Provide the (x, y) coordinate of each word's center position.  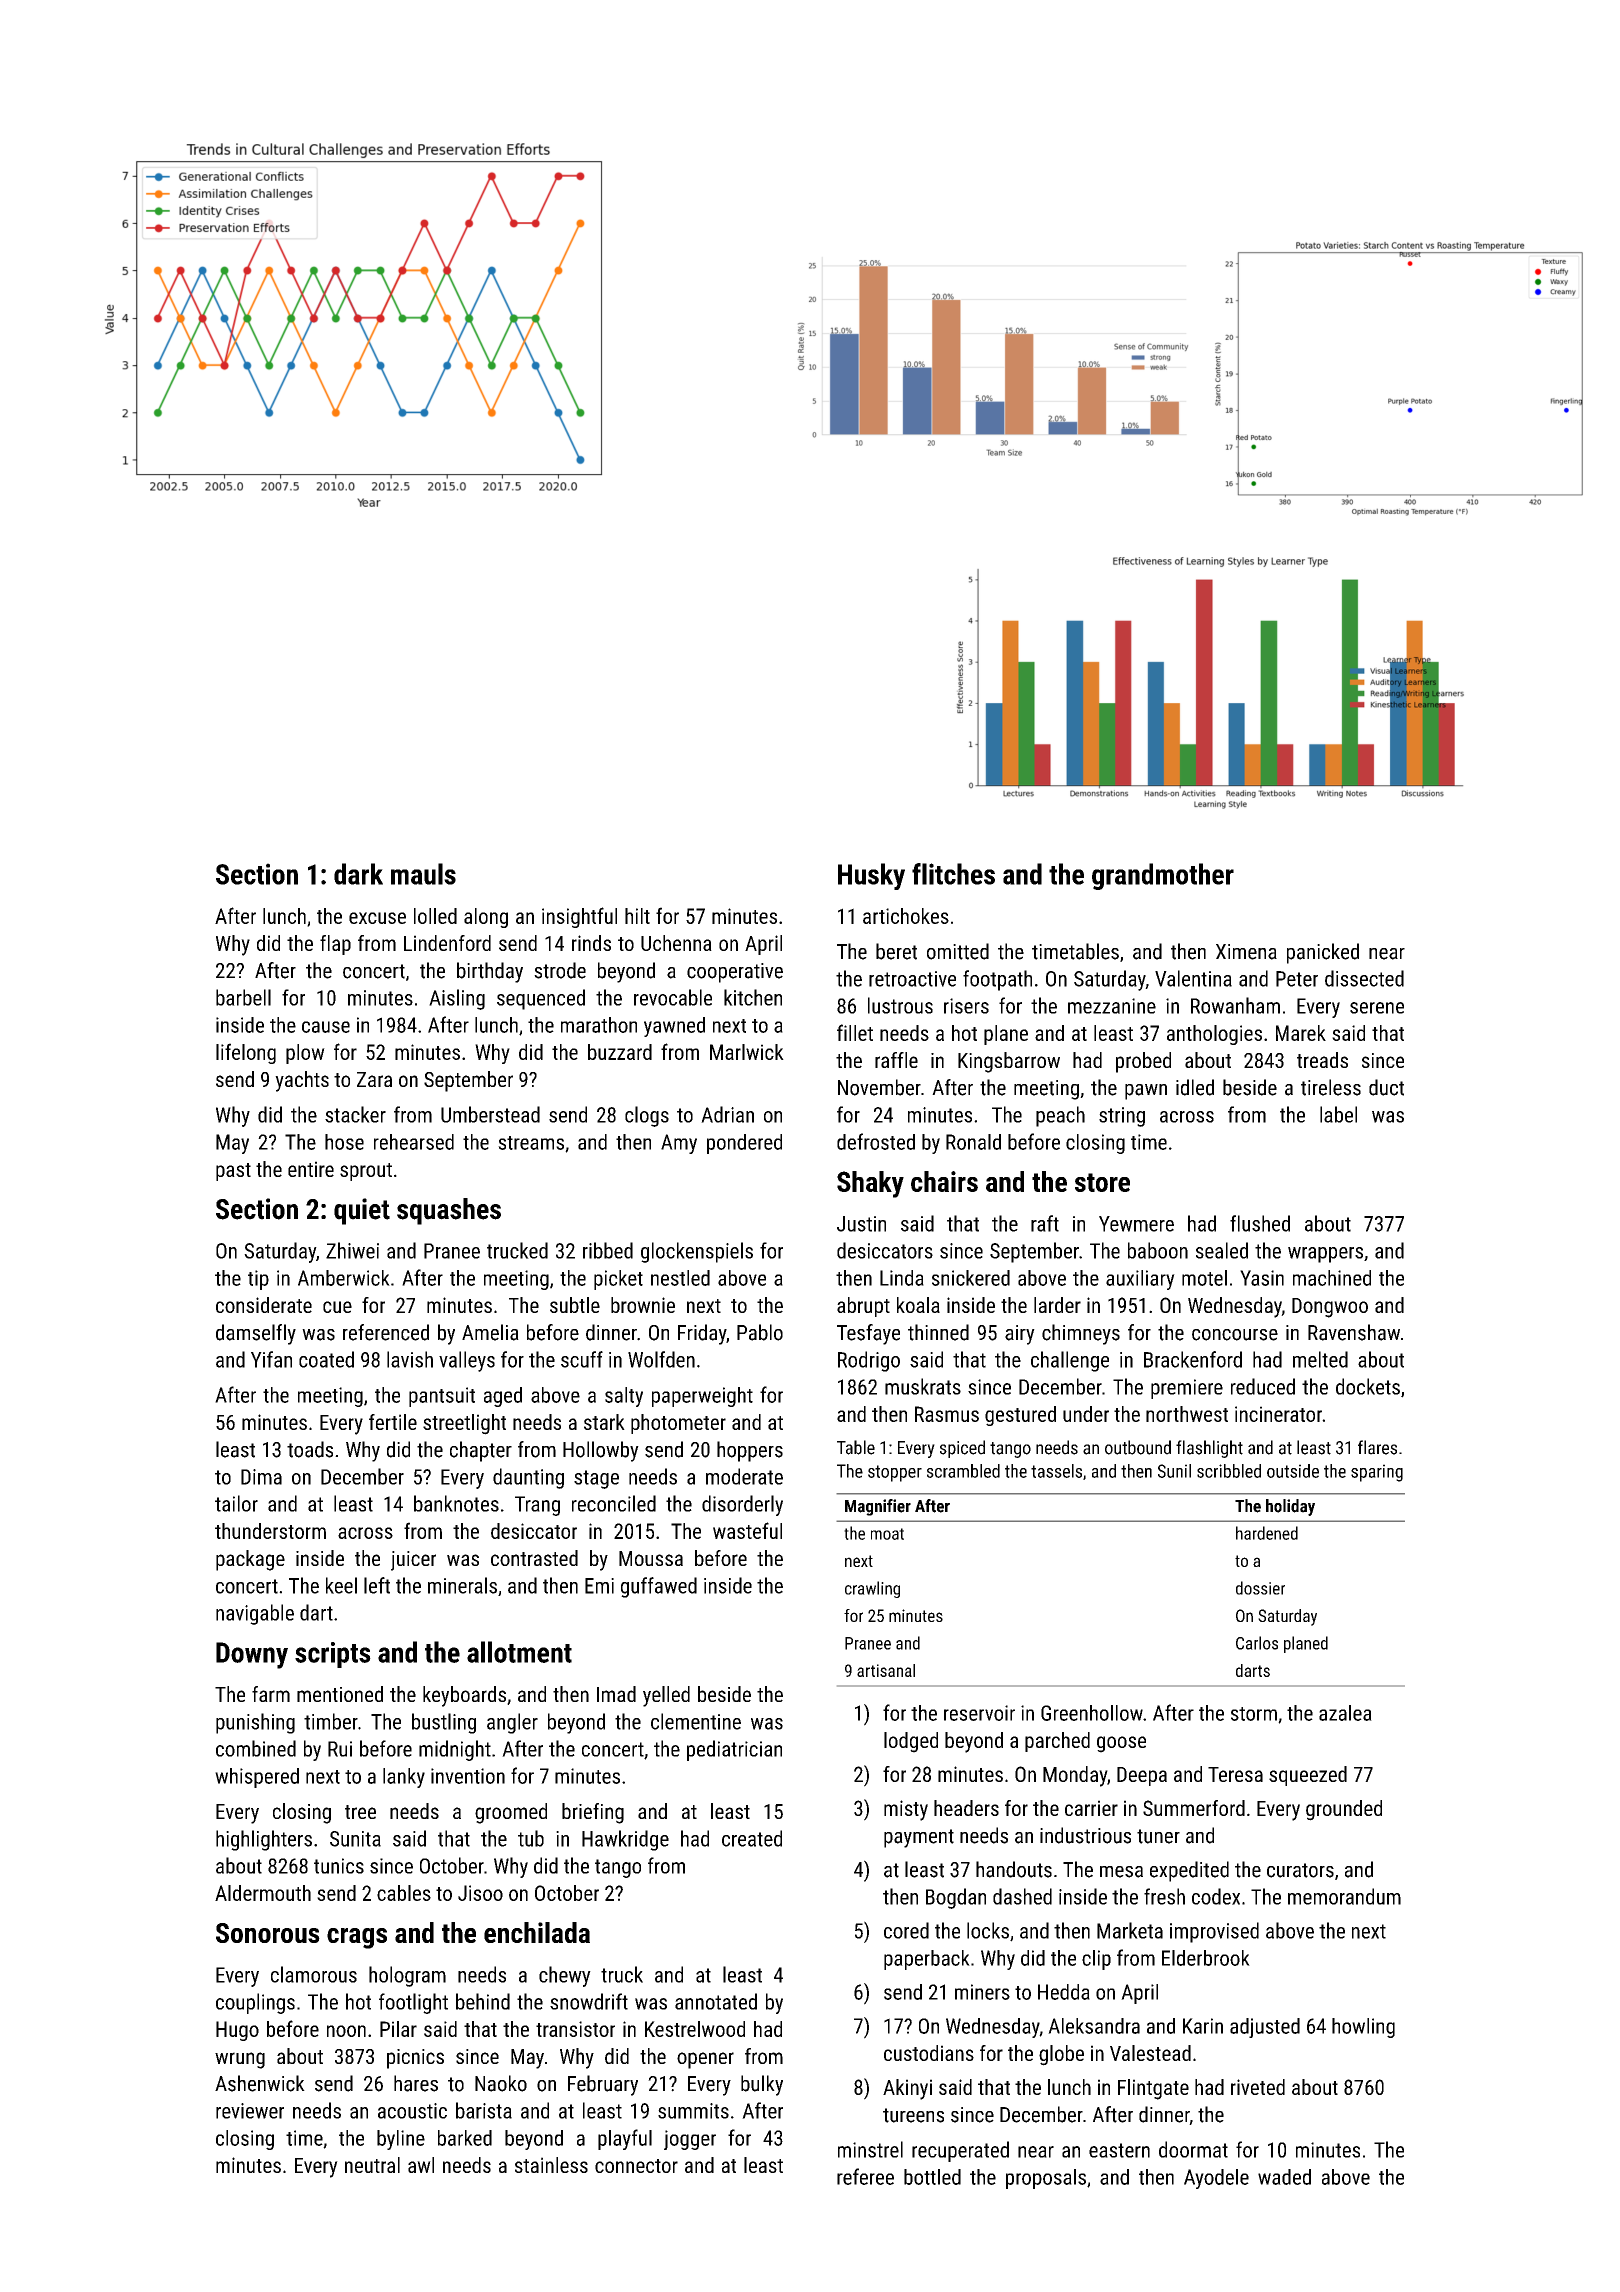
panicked (1323, 953)
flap (335, 945)
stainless (551, 2165)
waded (1284, 2177)
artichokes (906, 916)
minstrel (870, 2149)
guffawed (659, 1587)
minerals (462, 1585)
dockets (1368, 1386)
